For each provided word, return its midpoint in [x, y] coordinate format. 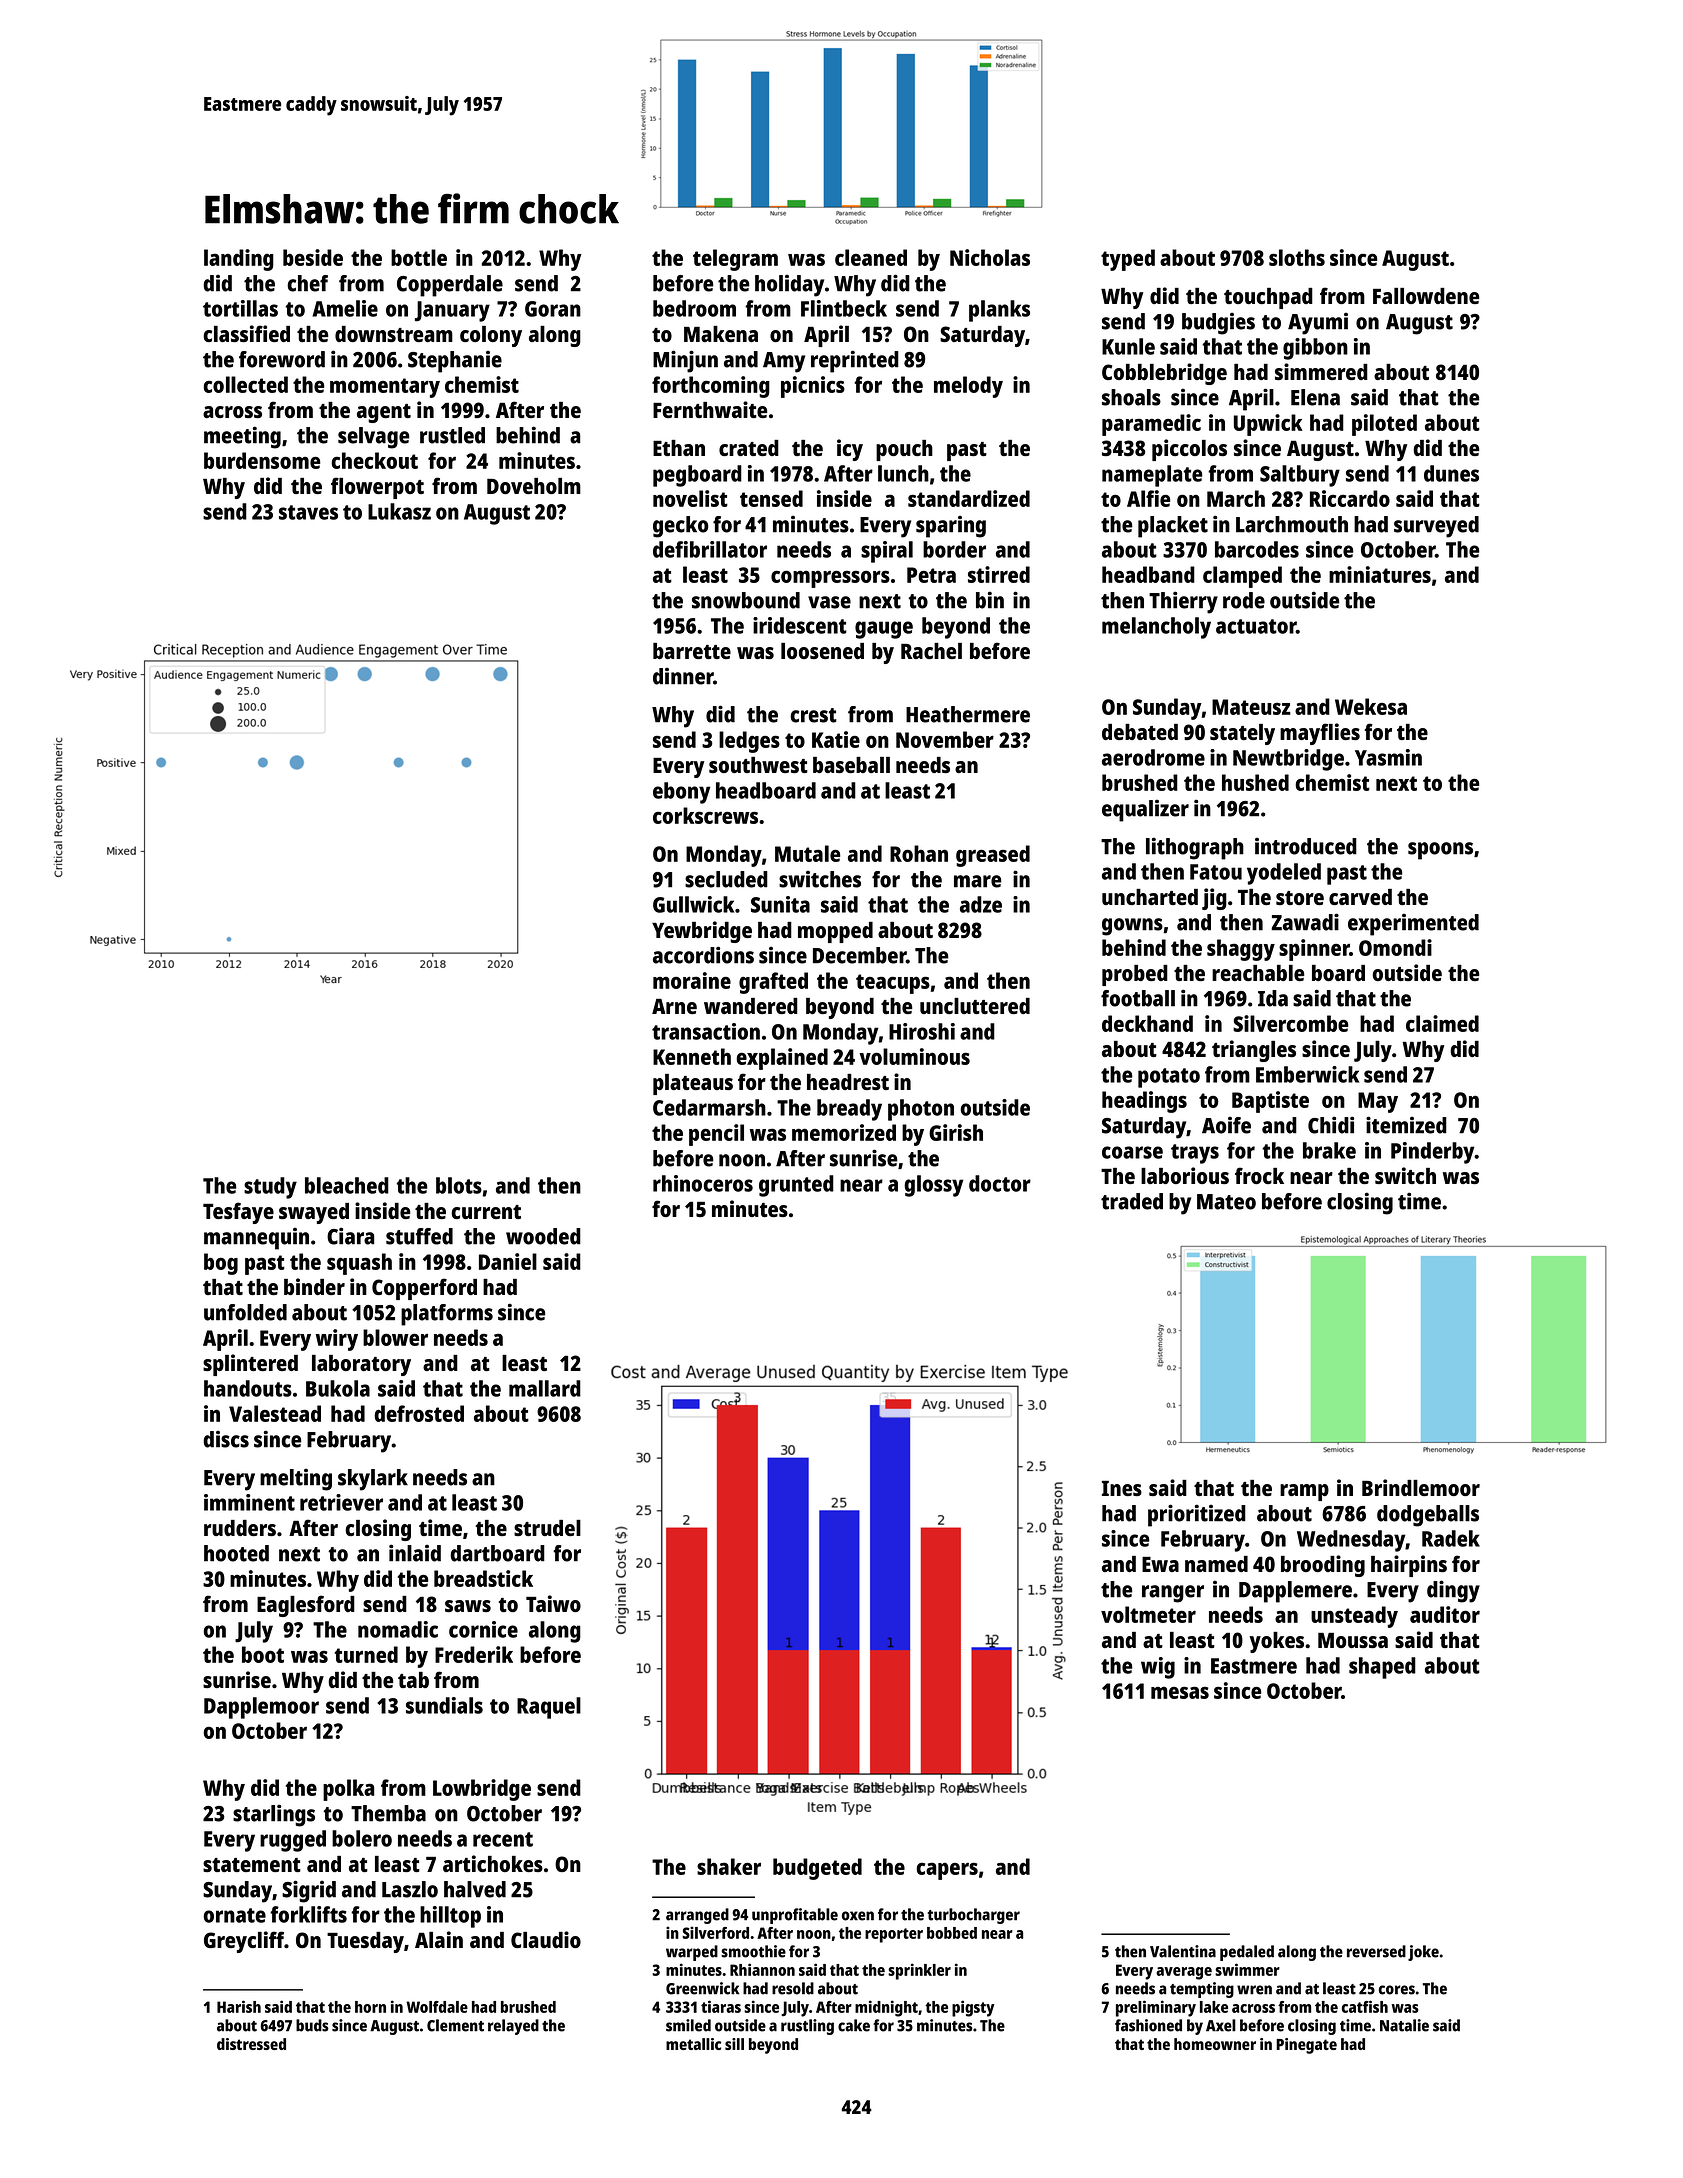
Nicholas [990, 257]
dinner [683, 676]
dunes [1451, 473]
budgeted [817, 1869]
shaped [1382, 1668]
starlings [274, 1815]
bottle [419, 257]
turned [366, 1654]
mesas [1180, 1692]
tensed [771, 498]
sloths [1297, 257]
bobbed [952, 1933]
